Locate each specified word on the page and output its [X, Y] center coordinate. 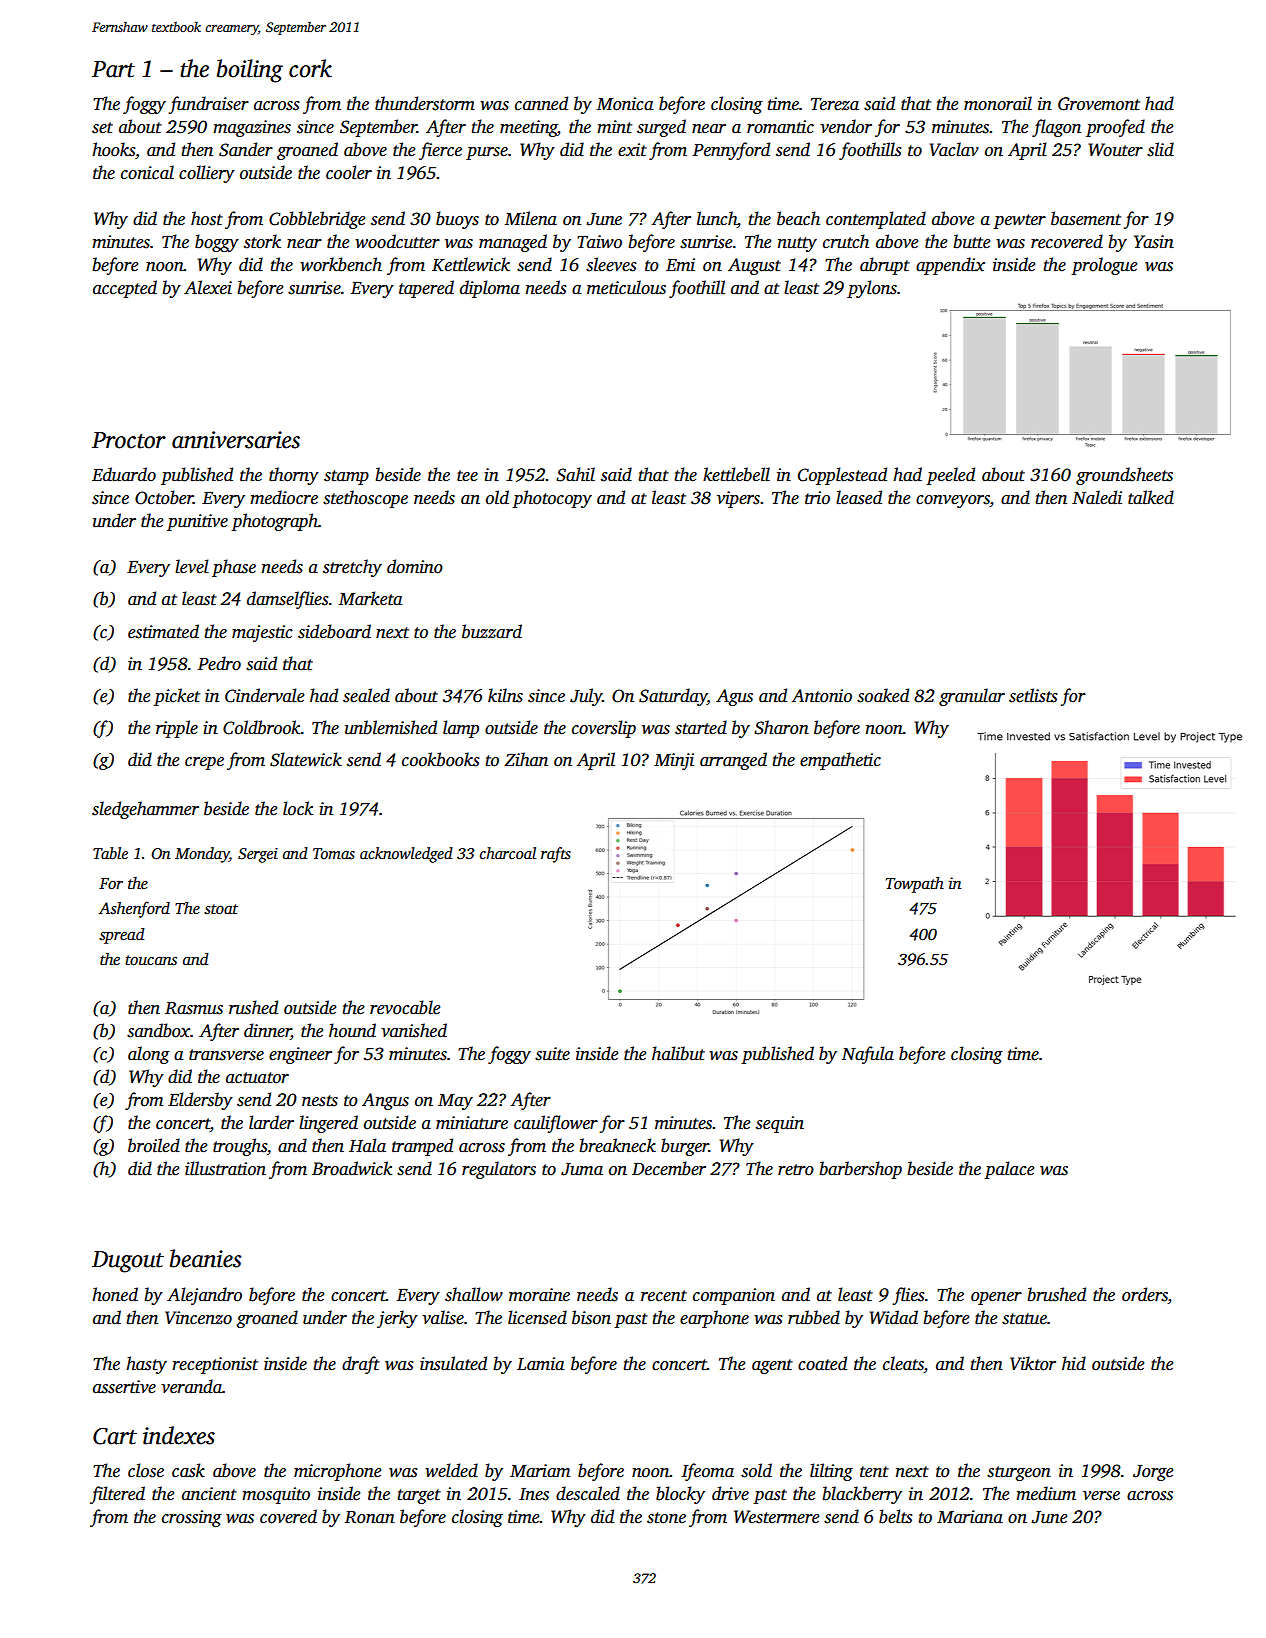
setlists [1033, 695]
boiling [250, 71]
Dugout [128, 1262]
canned [541, 103]
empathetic [840, 761]
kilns [505, 695]
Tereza [835, 104]
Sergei [258, 855]
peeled [950, 476]
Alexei [208, 287]
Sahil [575, 474]
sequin [780, 1124]
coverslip [604, 729]
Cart [115, 1436]
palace [1009, 1170]
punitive [197, 522]
